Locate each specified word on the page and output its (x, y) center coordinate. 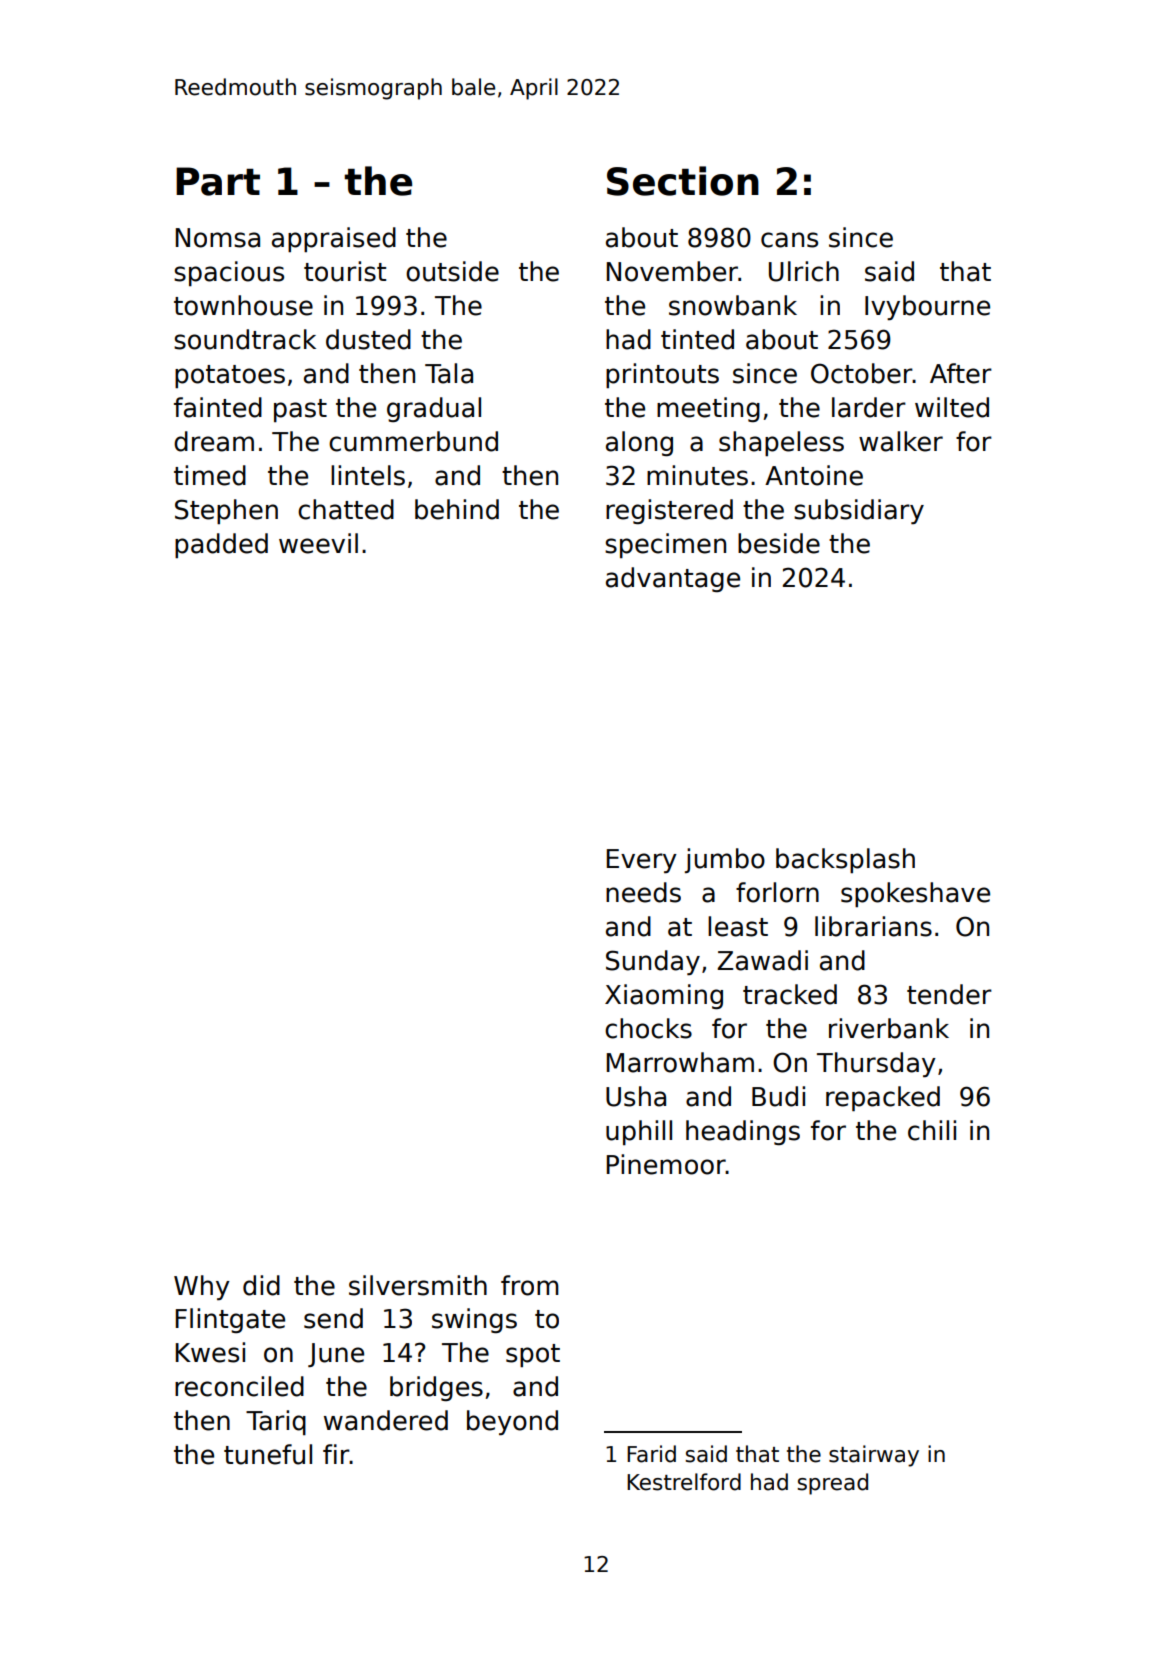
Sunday (653, 962)
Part (218, 181)
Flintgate (230, 1320)
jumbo (725, 860)
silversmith (418, 1285)
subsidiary (859, 511)
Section (683, 181)
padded (221, 545)
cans (789, 240)
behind (457, 509)
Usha (636, 1096)
